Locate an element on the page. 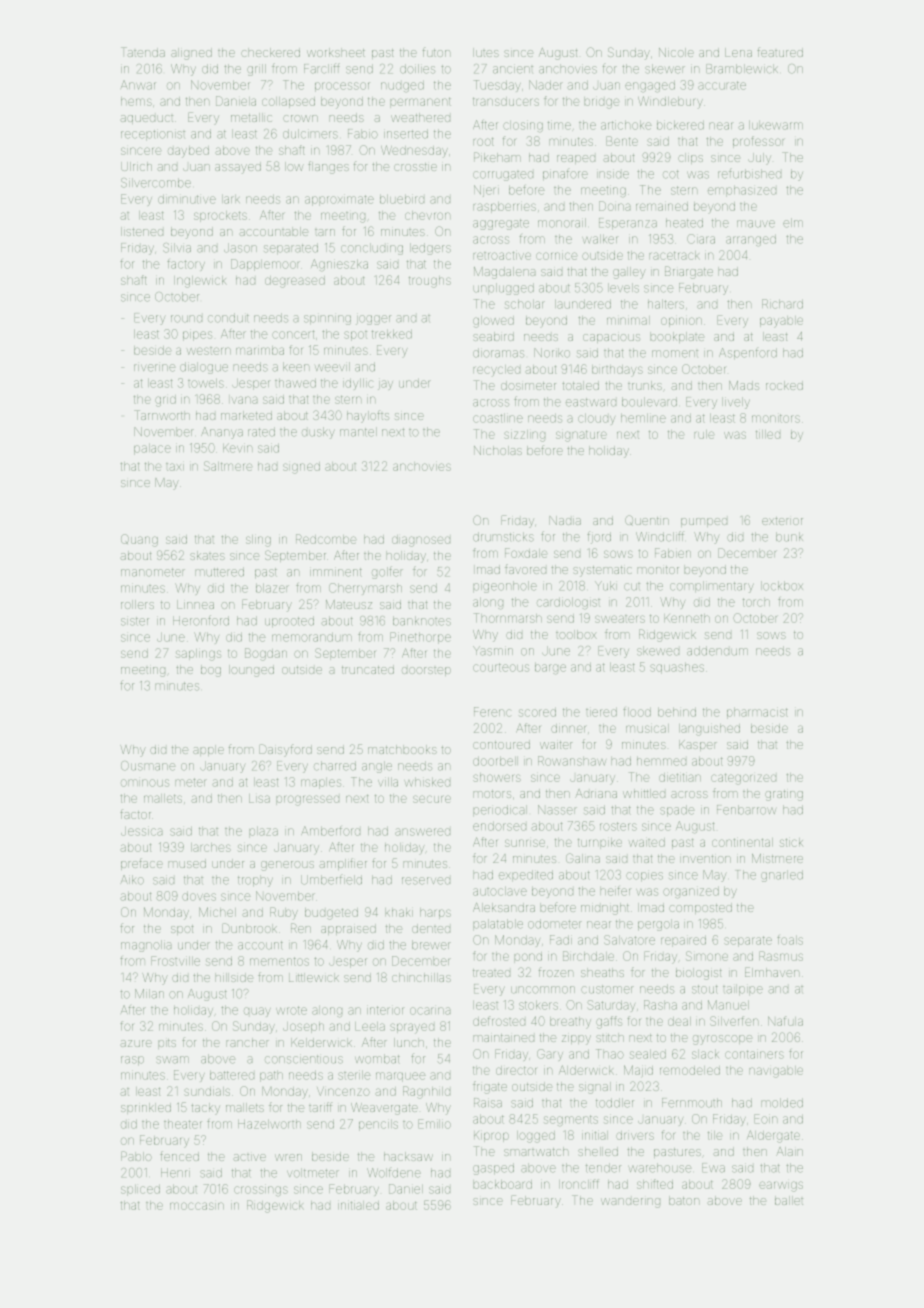 Image resolution: width=924 pixels, height=1308 pixels. Noriko is located at coordinates (552, 353).
